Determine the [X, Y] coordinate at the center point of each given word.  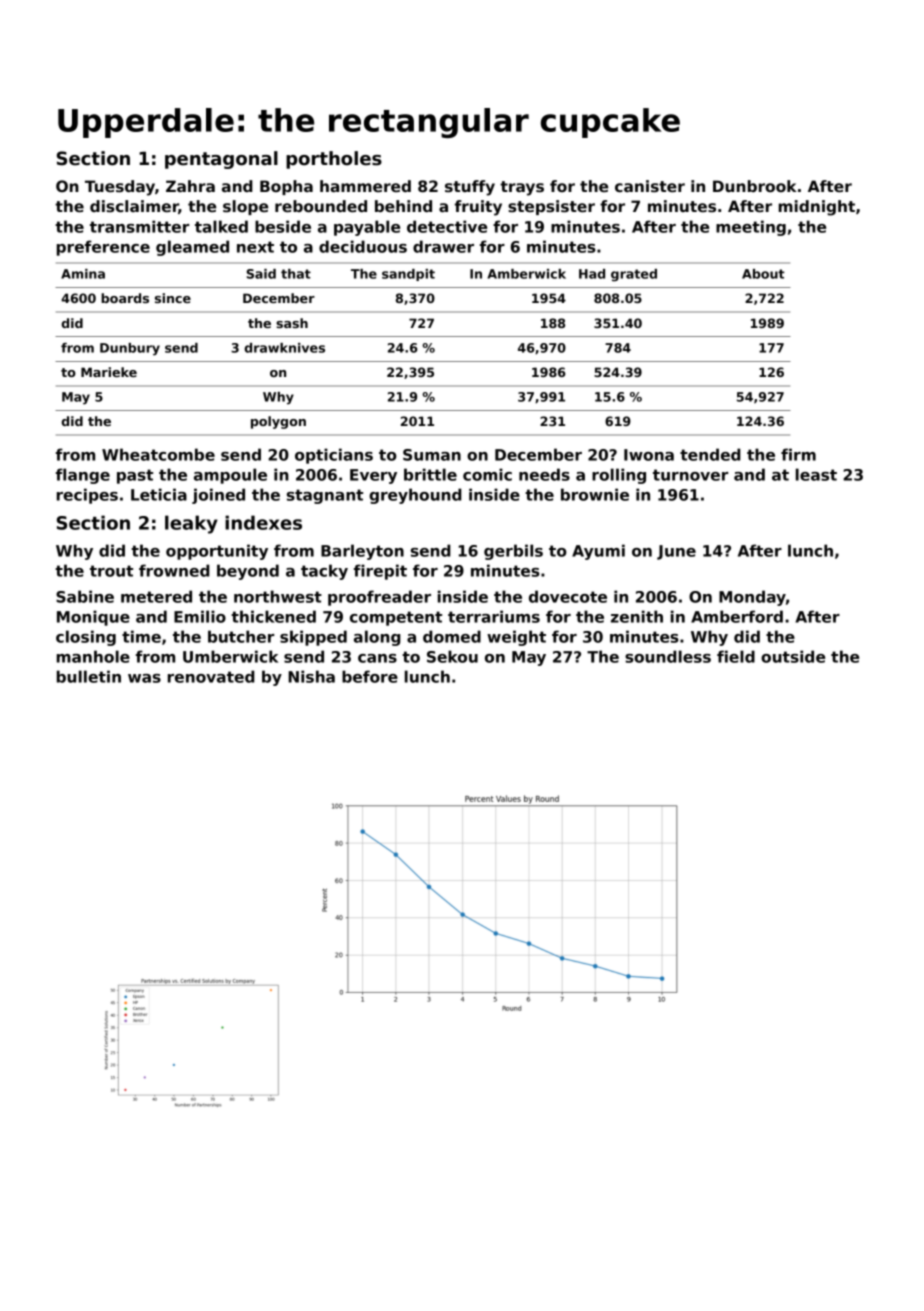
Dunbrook [755, 186]
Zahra [190, 186]
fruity [478, 208]
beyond [248, 572]
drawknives [284, 348]
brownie [595, 494]
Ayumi [598, 552]
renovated [211, 676]
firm [798, 454]
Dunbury [130, 349]
